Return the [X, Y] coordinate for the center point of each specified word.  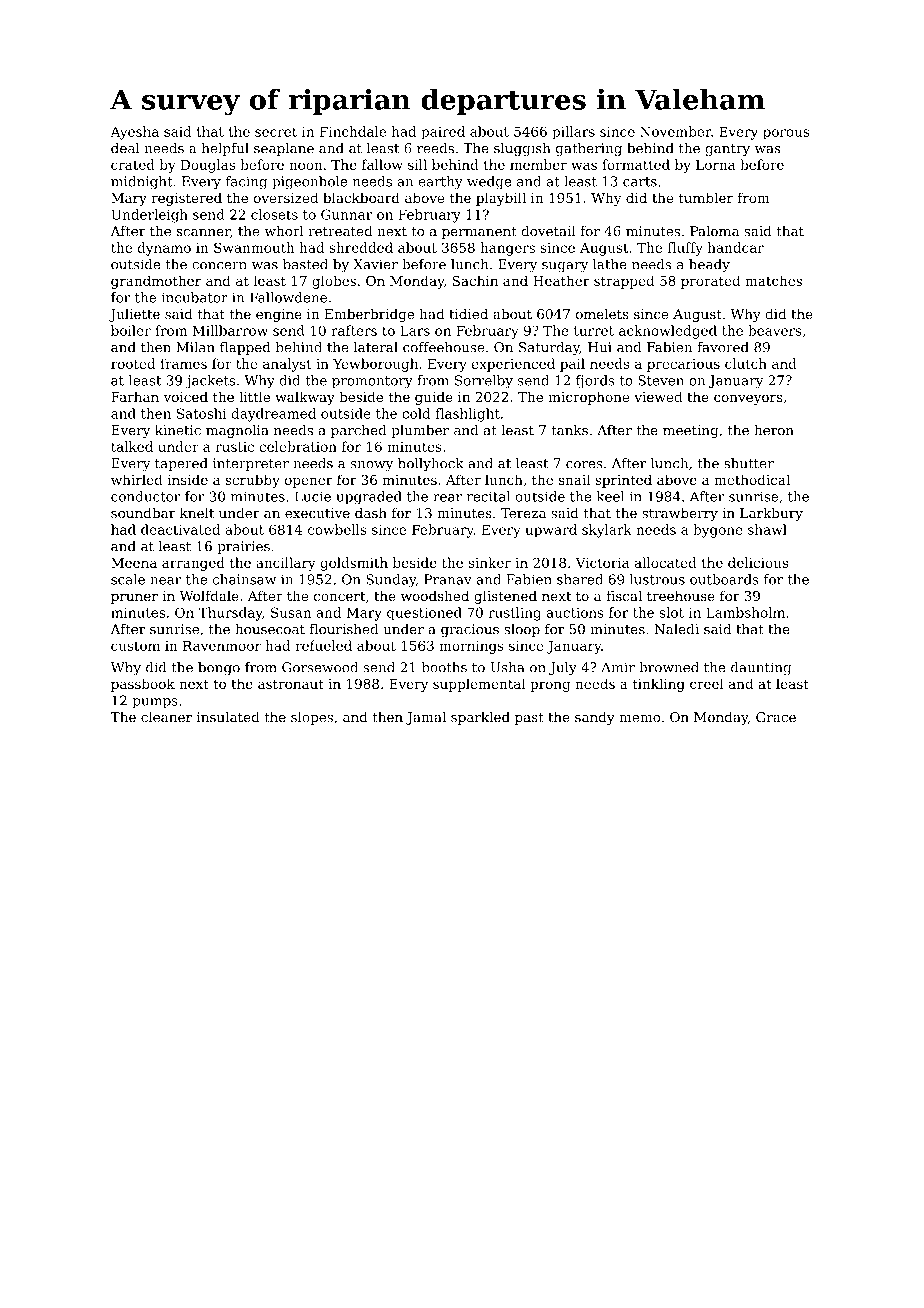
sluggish [522, 149]
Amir [618, 667]
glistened [505, 597]
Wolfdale [209, 595]
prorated [710, 282]
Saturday [549, 348]
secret [276, 132]
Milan [195, 347]
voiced [185, 396]
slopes [312, 718]
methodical [752, 479]
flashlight [468, 415]
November [675, 131]
